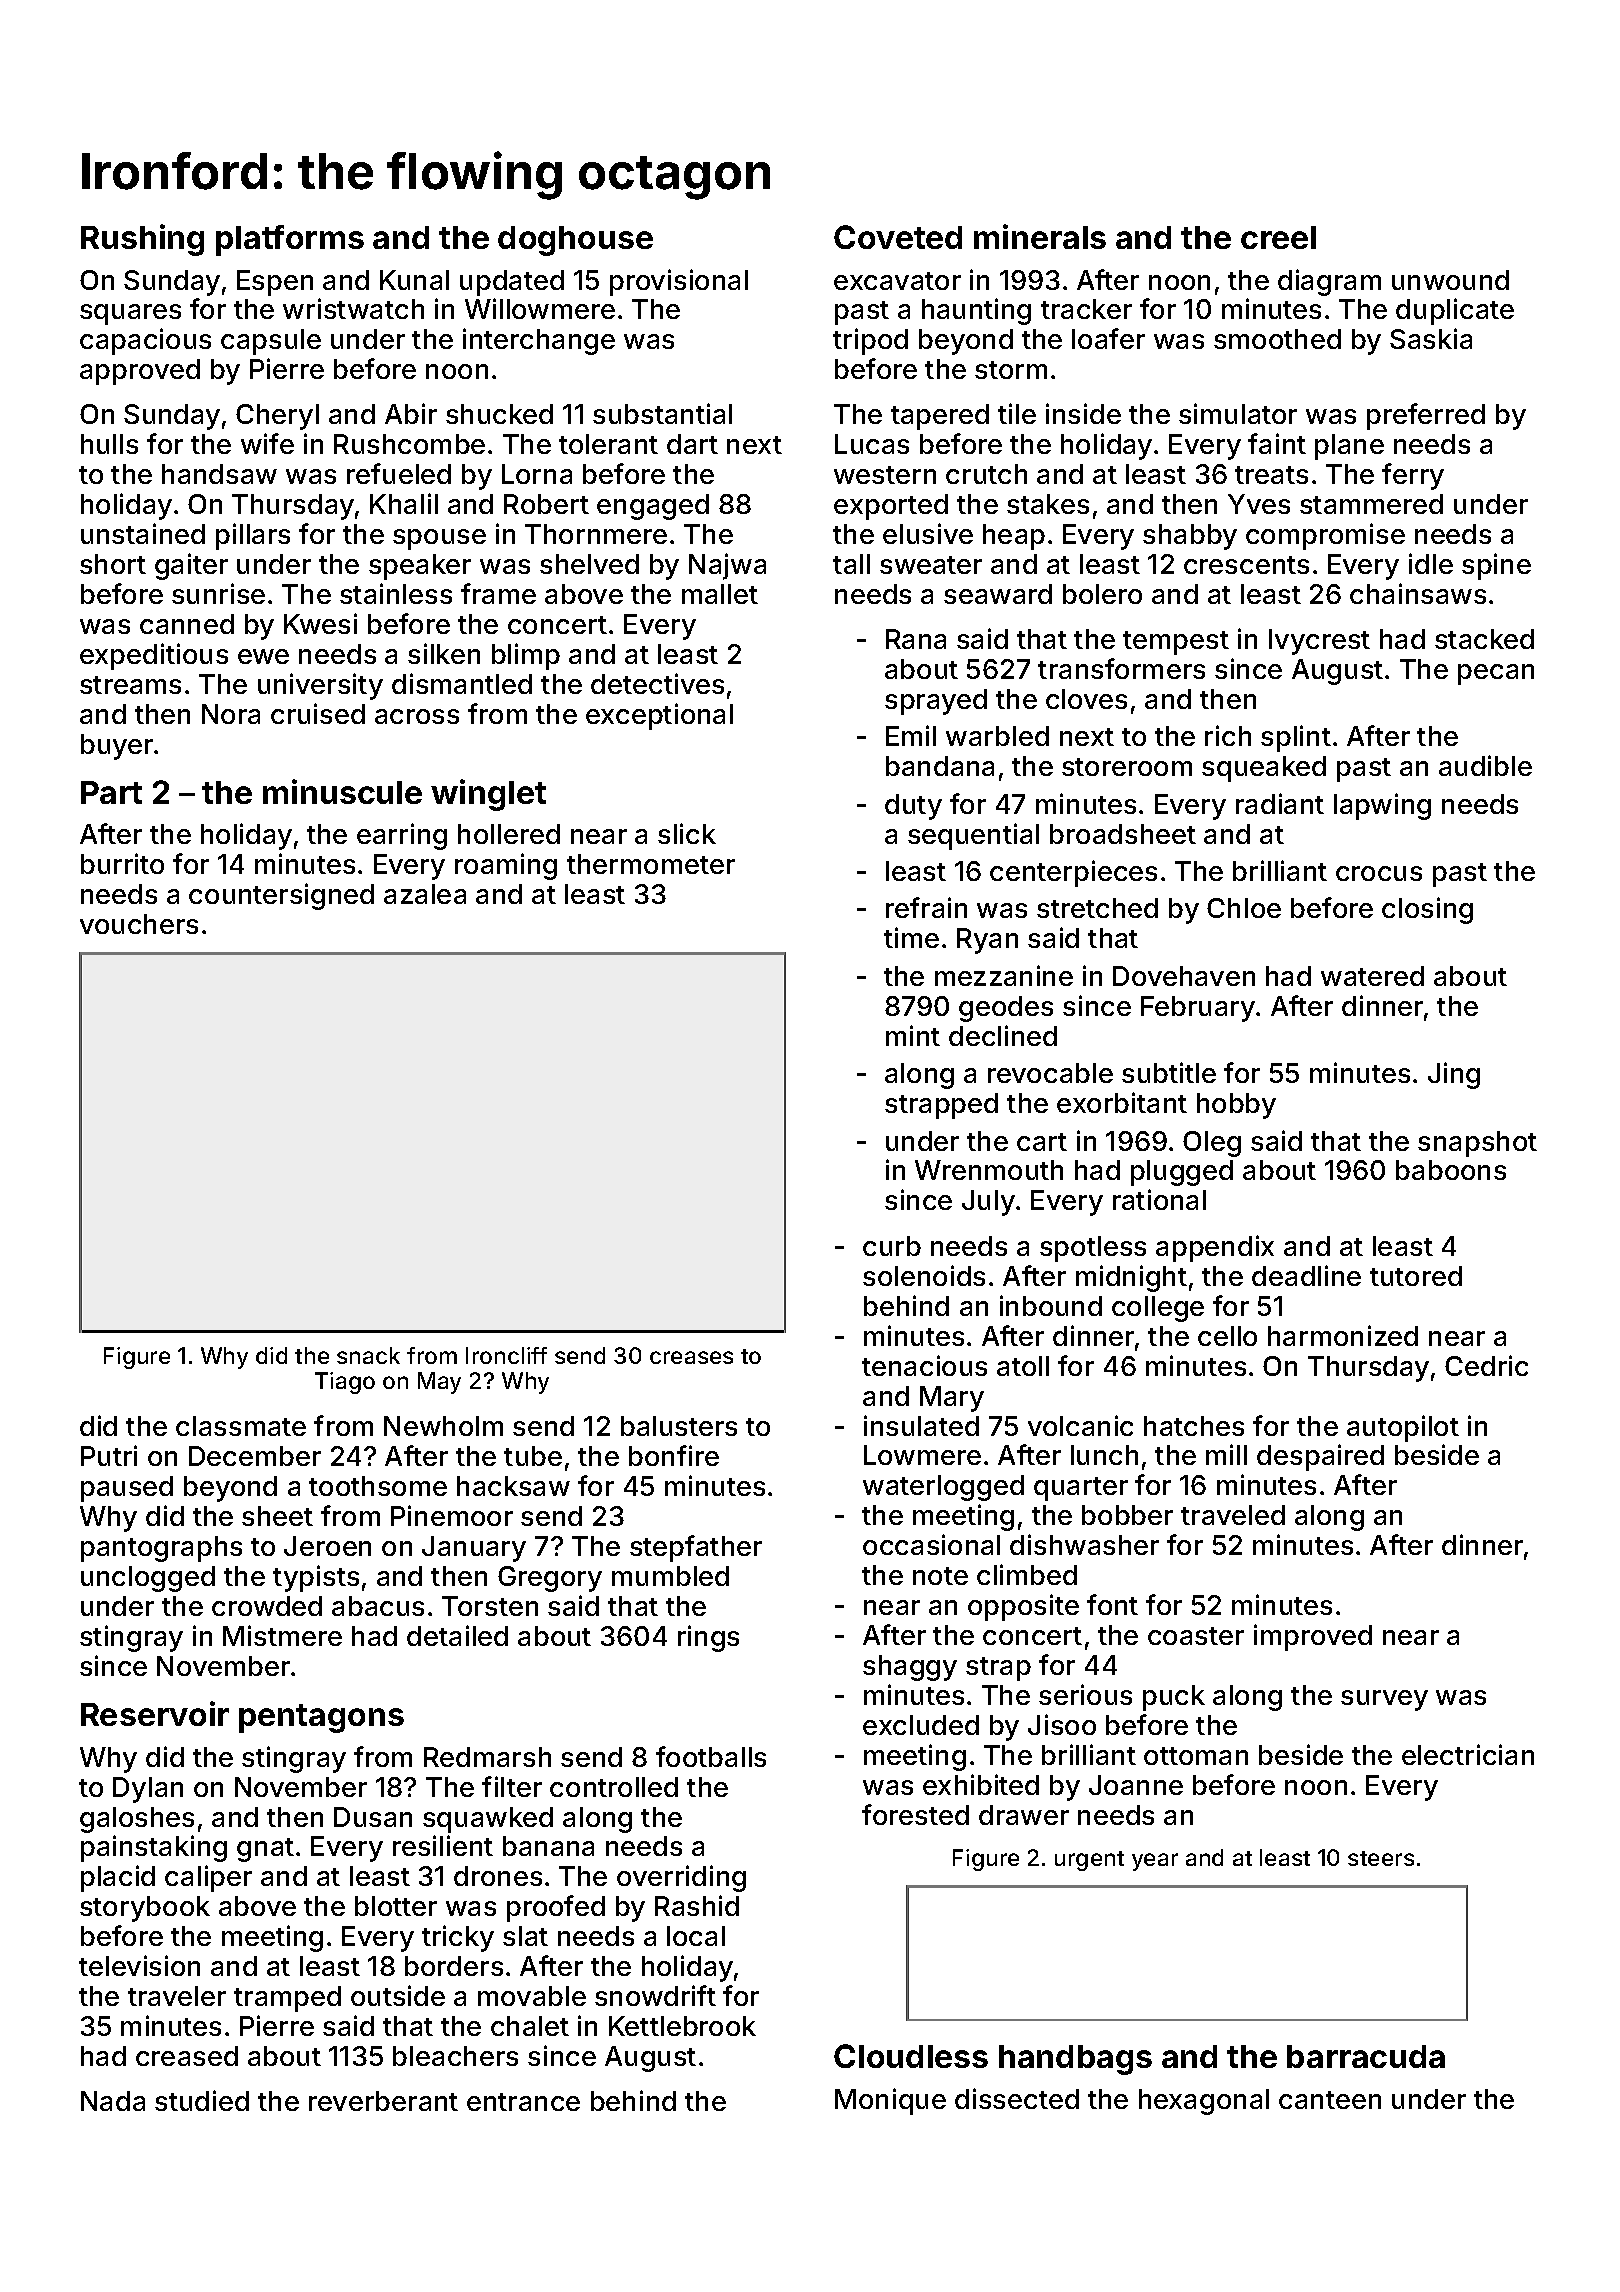 Image resolution: width=1620 pixels, height=2292 pixels. What do you see at coordinates (997, 736) in the page?
I see `warbled` at bounding box center [997, 736].
